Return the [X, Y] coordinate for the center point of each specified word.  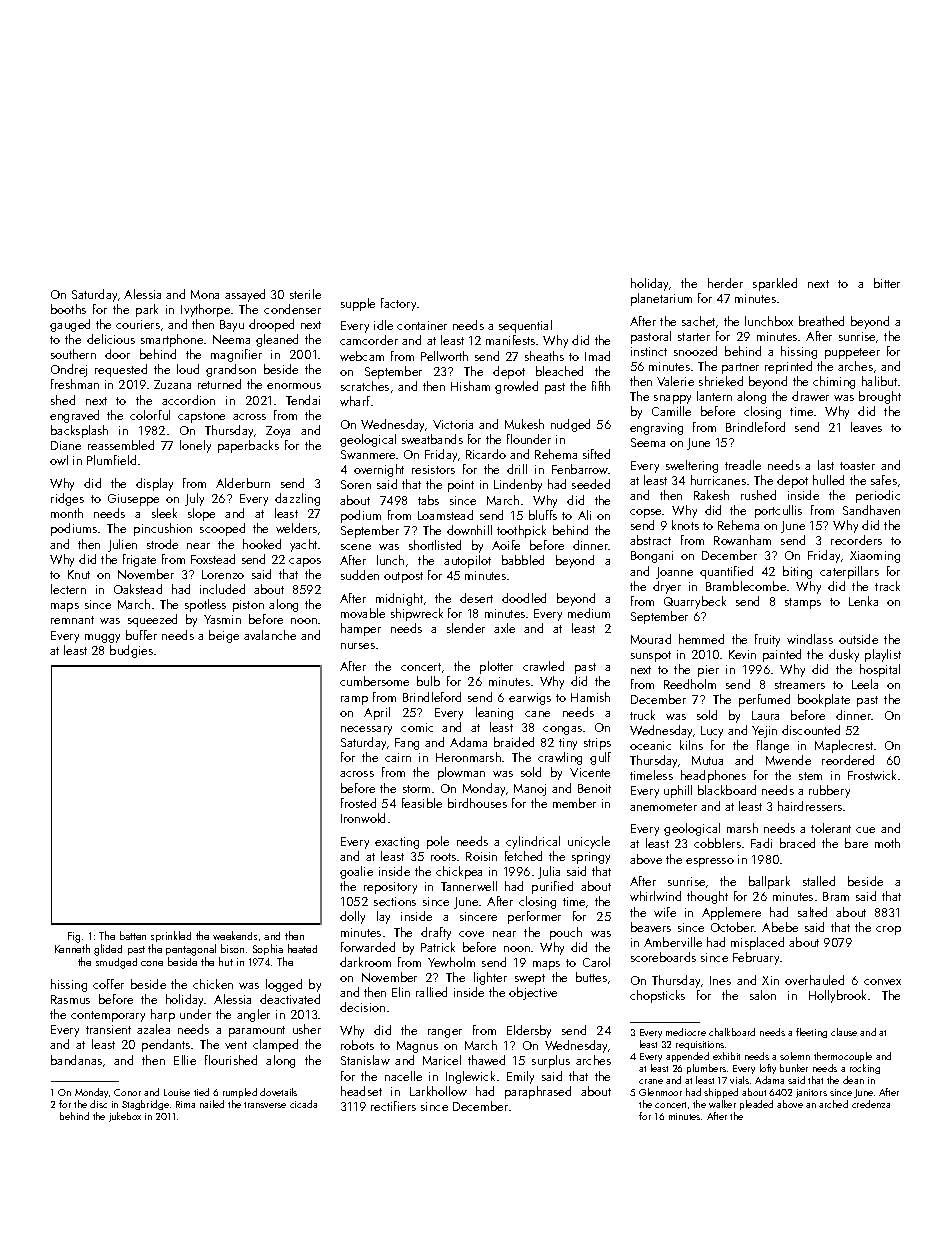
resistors [433, 469]
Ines [720, 980]
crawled [543, 666]
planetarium [661, 299]
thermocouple [843, 1057]
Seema [648, 442]
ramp [354, 700]
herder [725, 283]
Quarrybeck [695, 602]
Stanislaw [365, 1060]
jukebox [125, 1117]
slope [201, 514]
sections [395, 901]
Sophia [268, 949]
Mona [205, 294]
